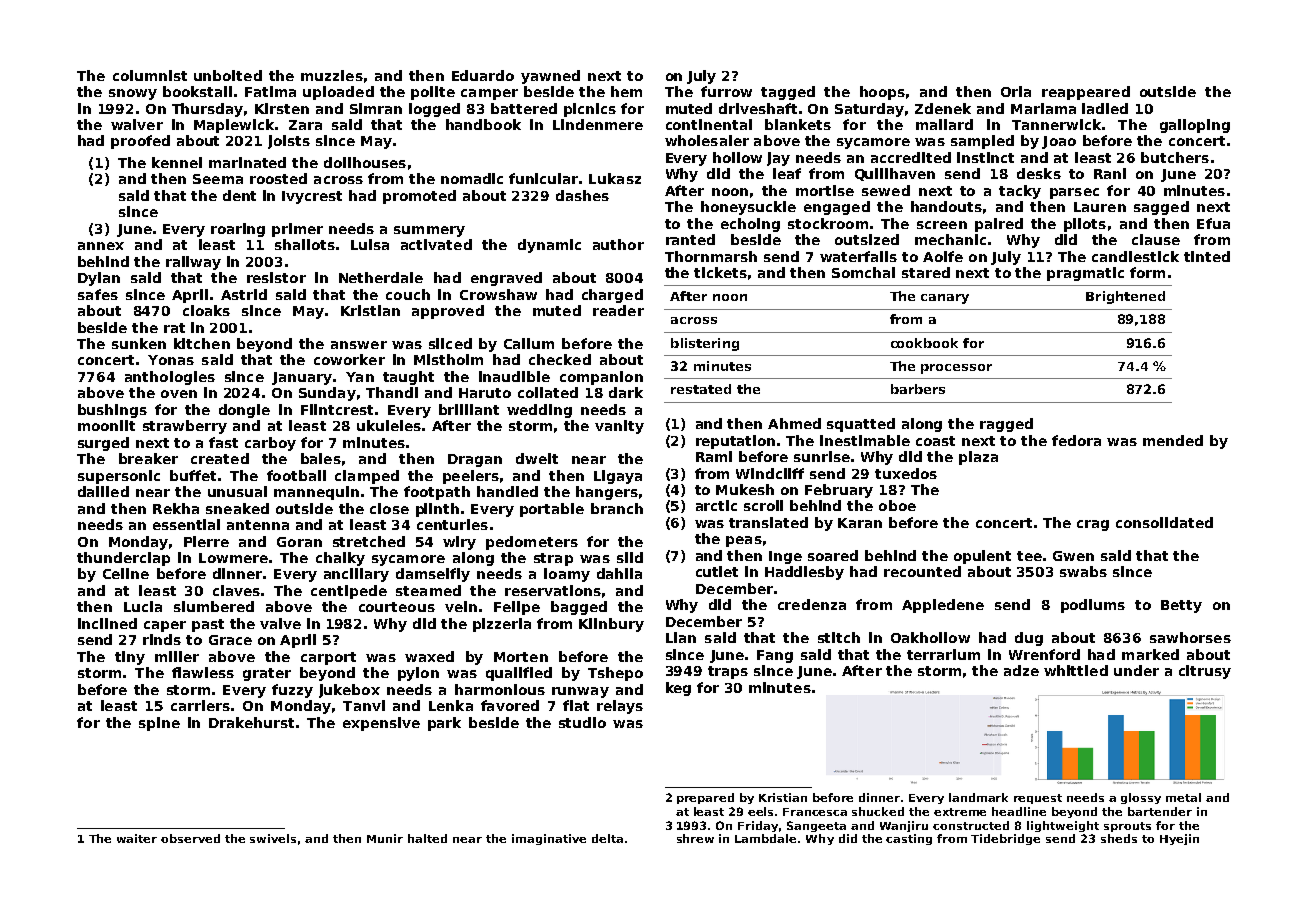 Image resolution: width=1308 pixels, height=924 pixels. Describe the element at coordinates (483, 75) in the screenshot. I see `Eduardo` at that location.
